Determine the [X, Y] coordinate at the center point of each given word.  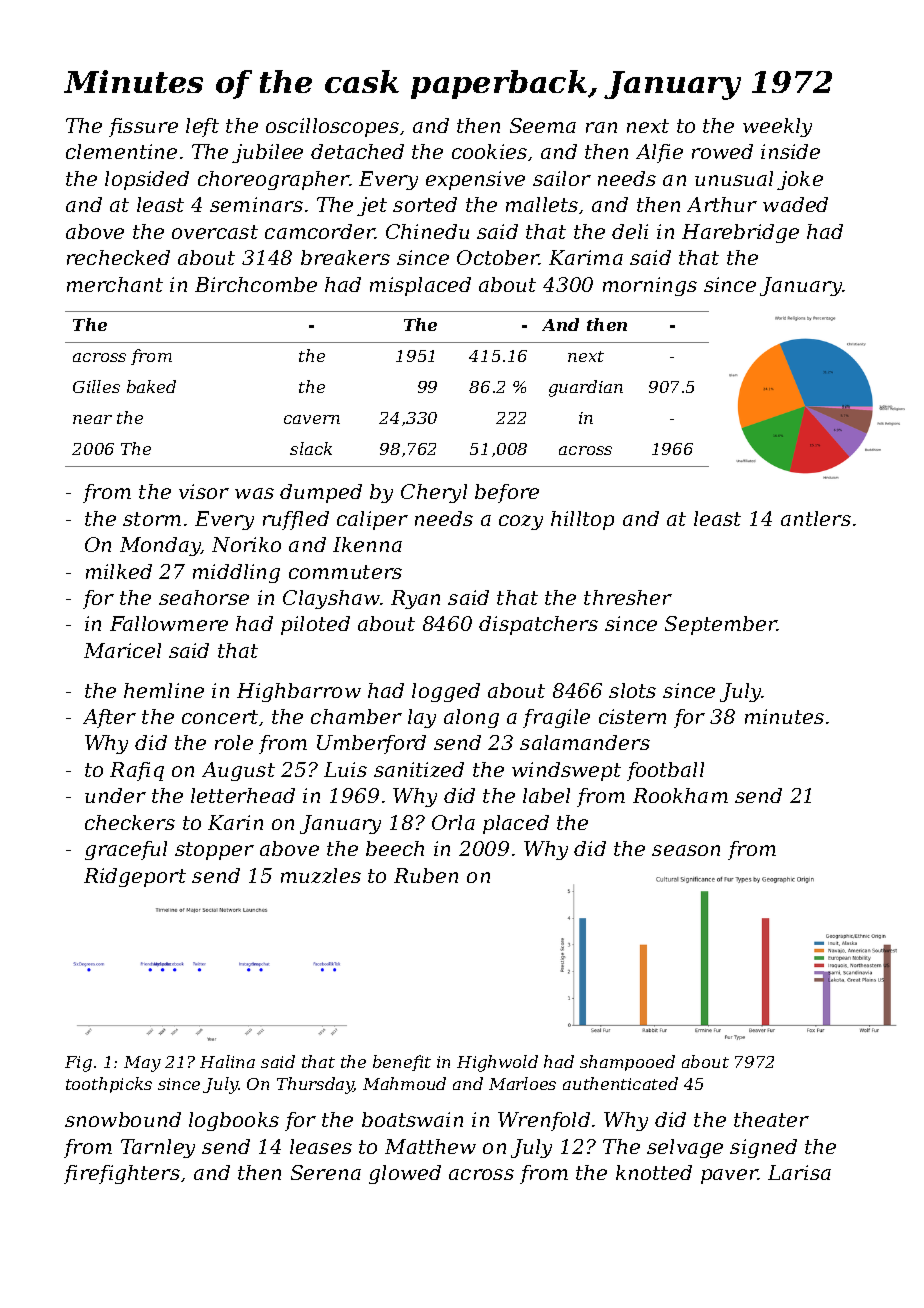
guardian [586, 388]
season [686, 850]
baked [151, 386]
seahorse [204, 597]
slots [632, 690]
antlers [816, 518]
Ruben [426, 875]
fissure [143, 127]
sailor [562, 178]
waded [795, 204]
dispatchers [538, 625]
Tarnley [158, 1148]
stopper [214, 851]
